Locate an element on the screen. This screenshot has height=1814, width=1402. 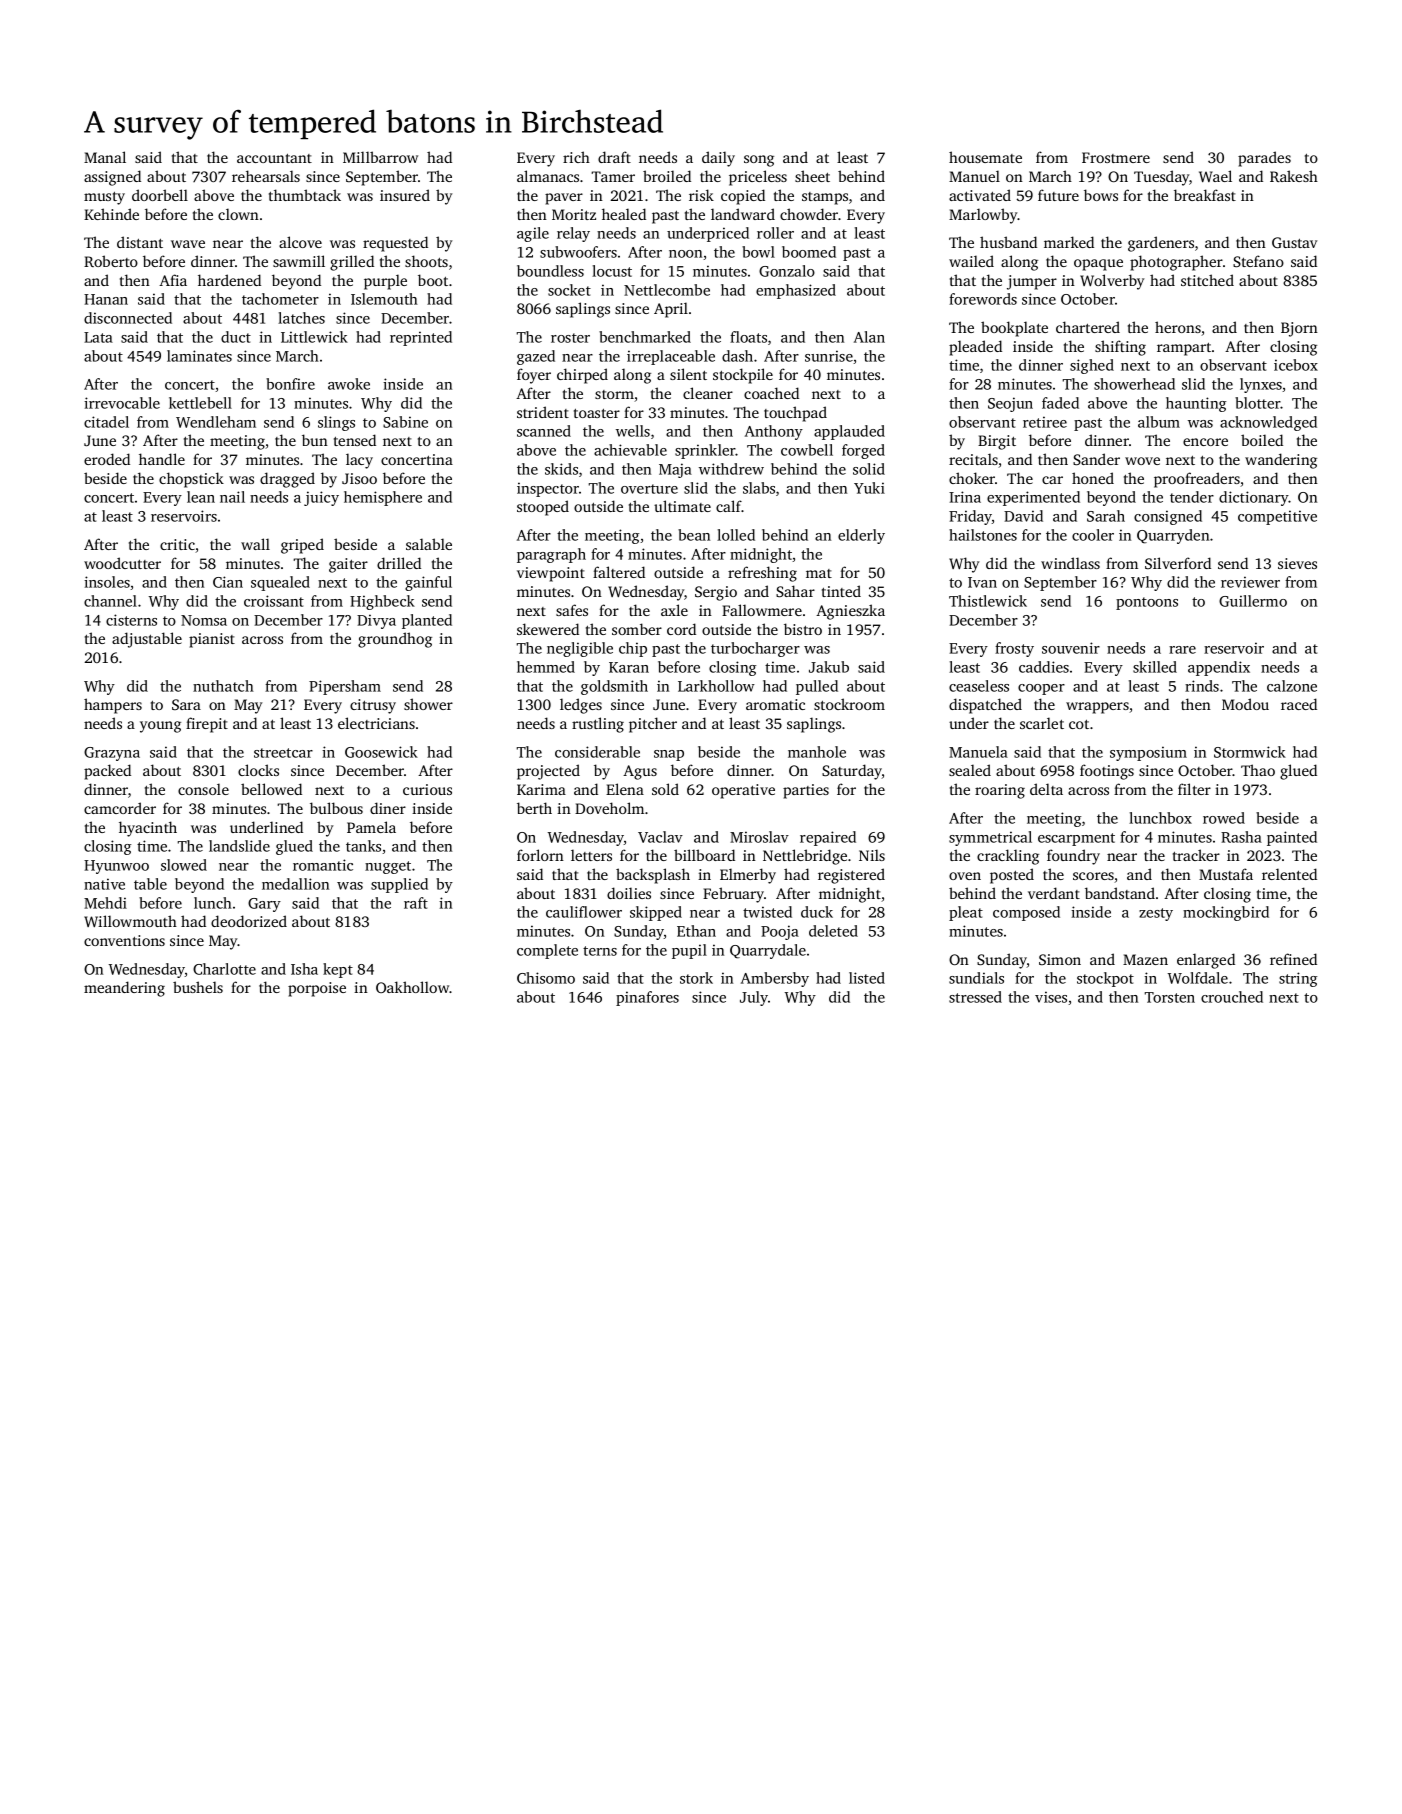
pinafores is located at coordinates (647, 998).
